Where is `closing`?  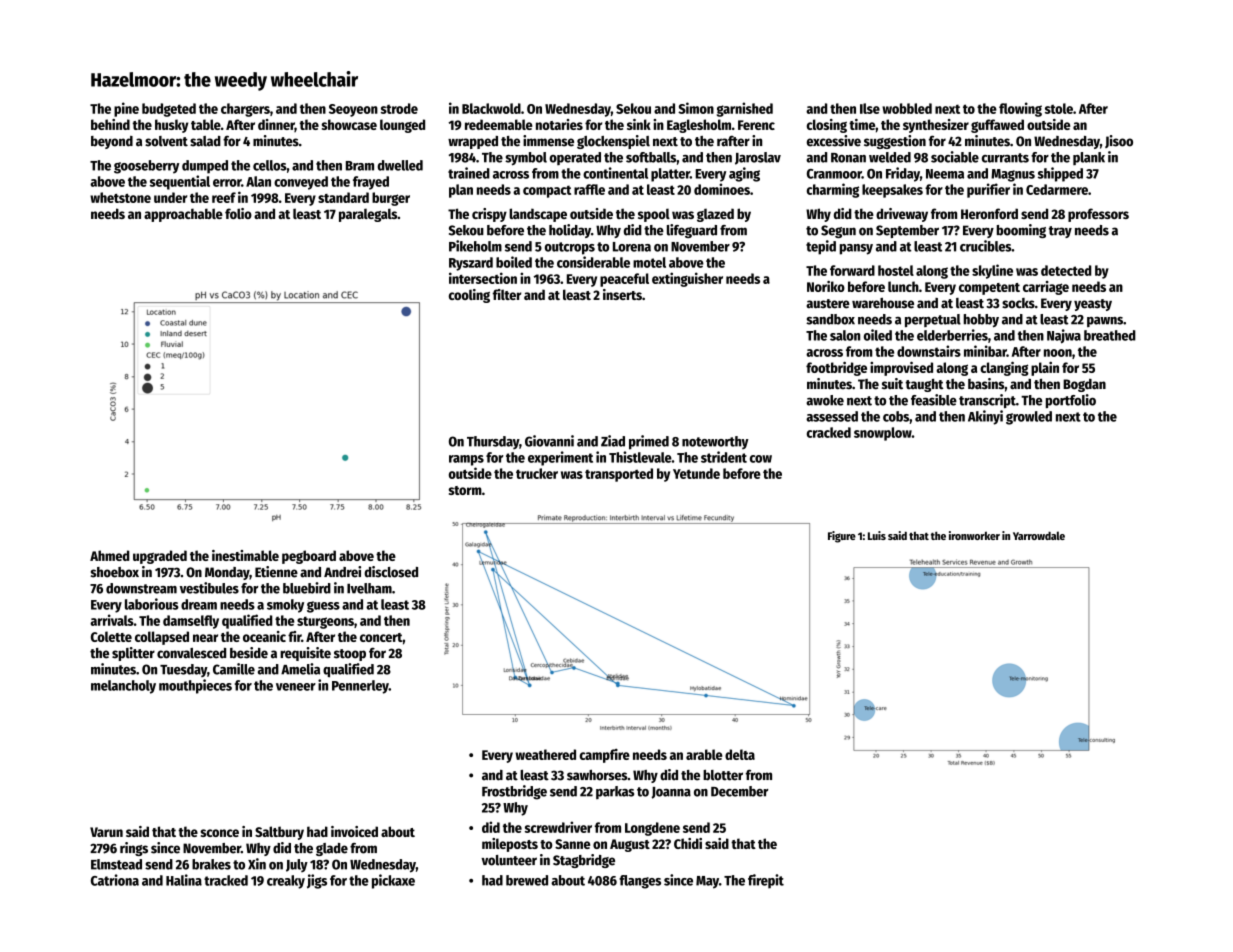
closing is located at coordinates (827, 126).
